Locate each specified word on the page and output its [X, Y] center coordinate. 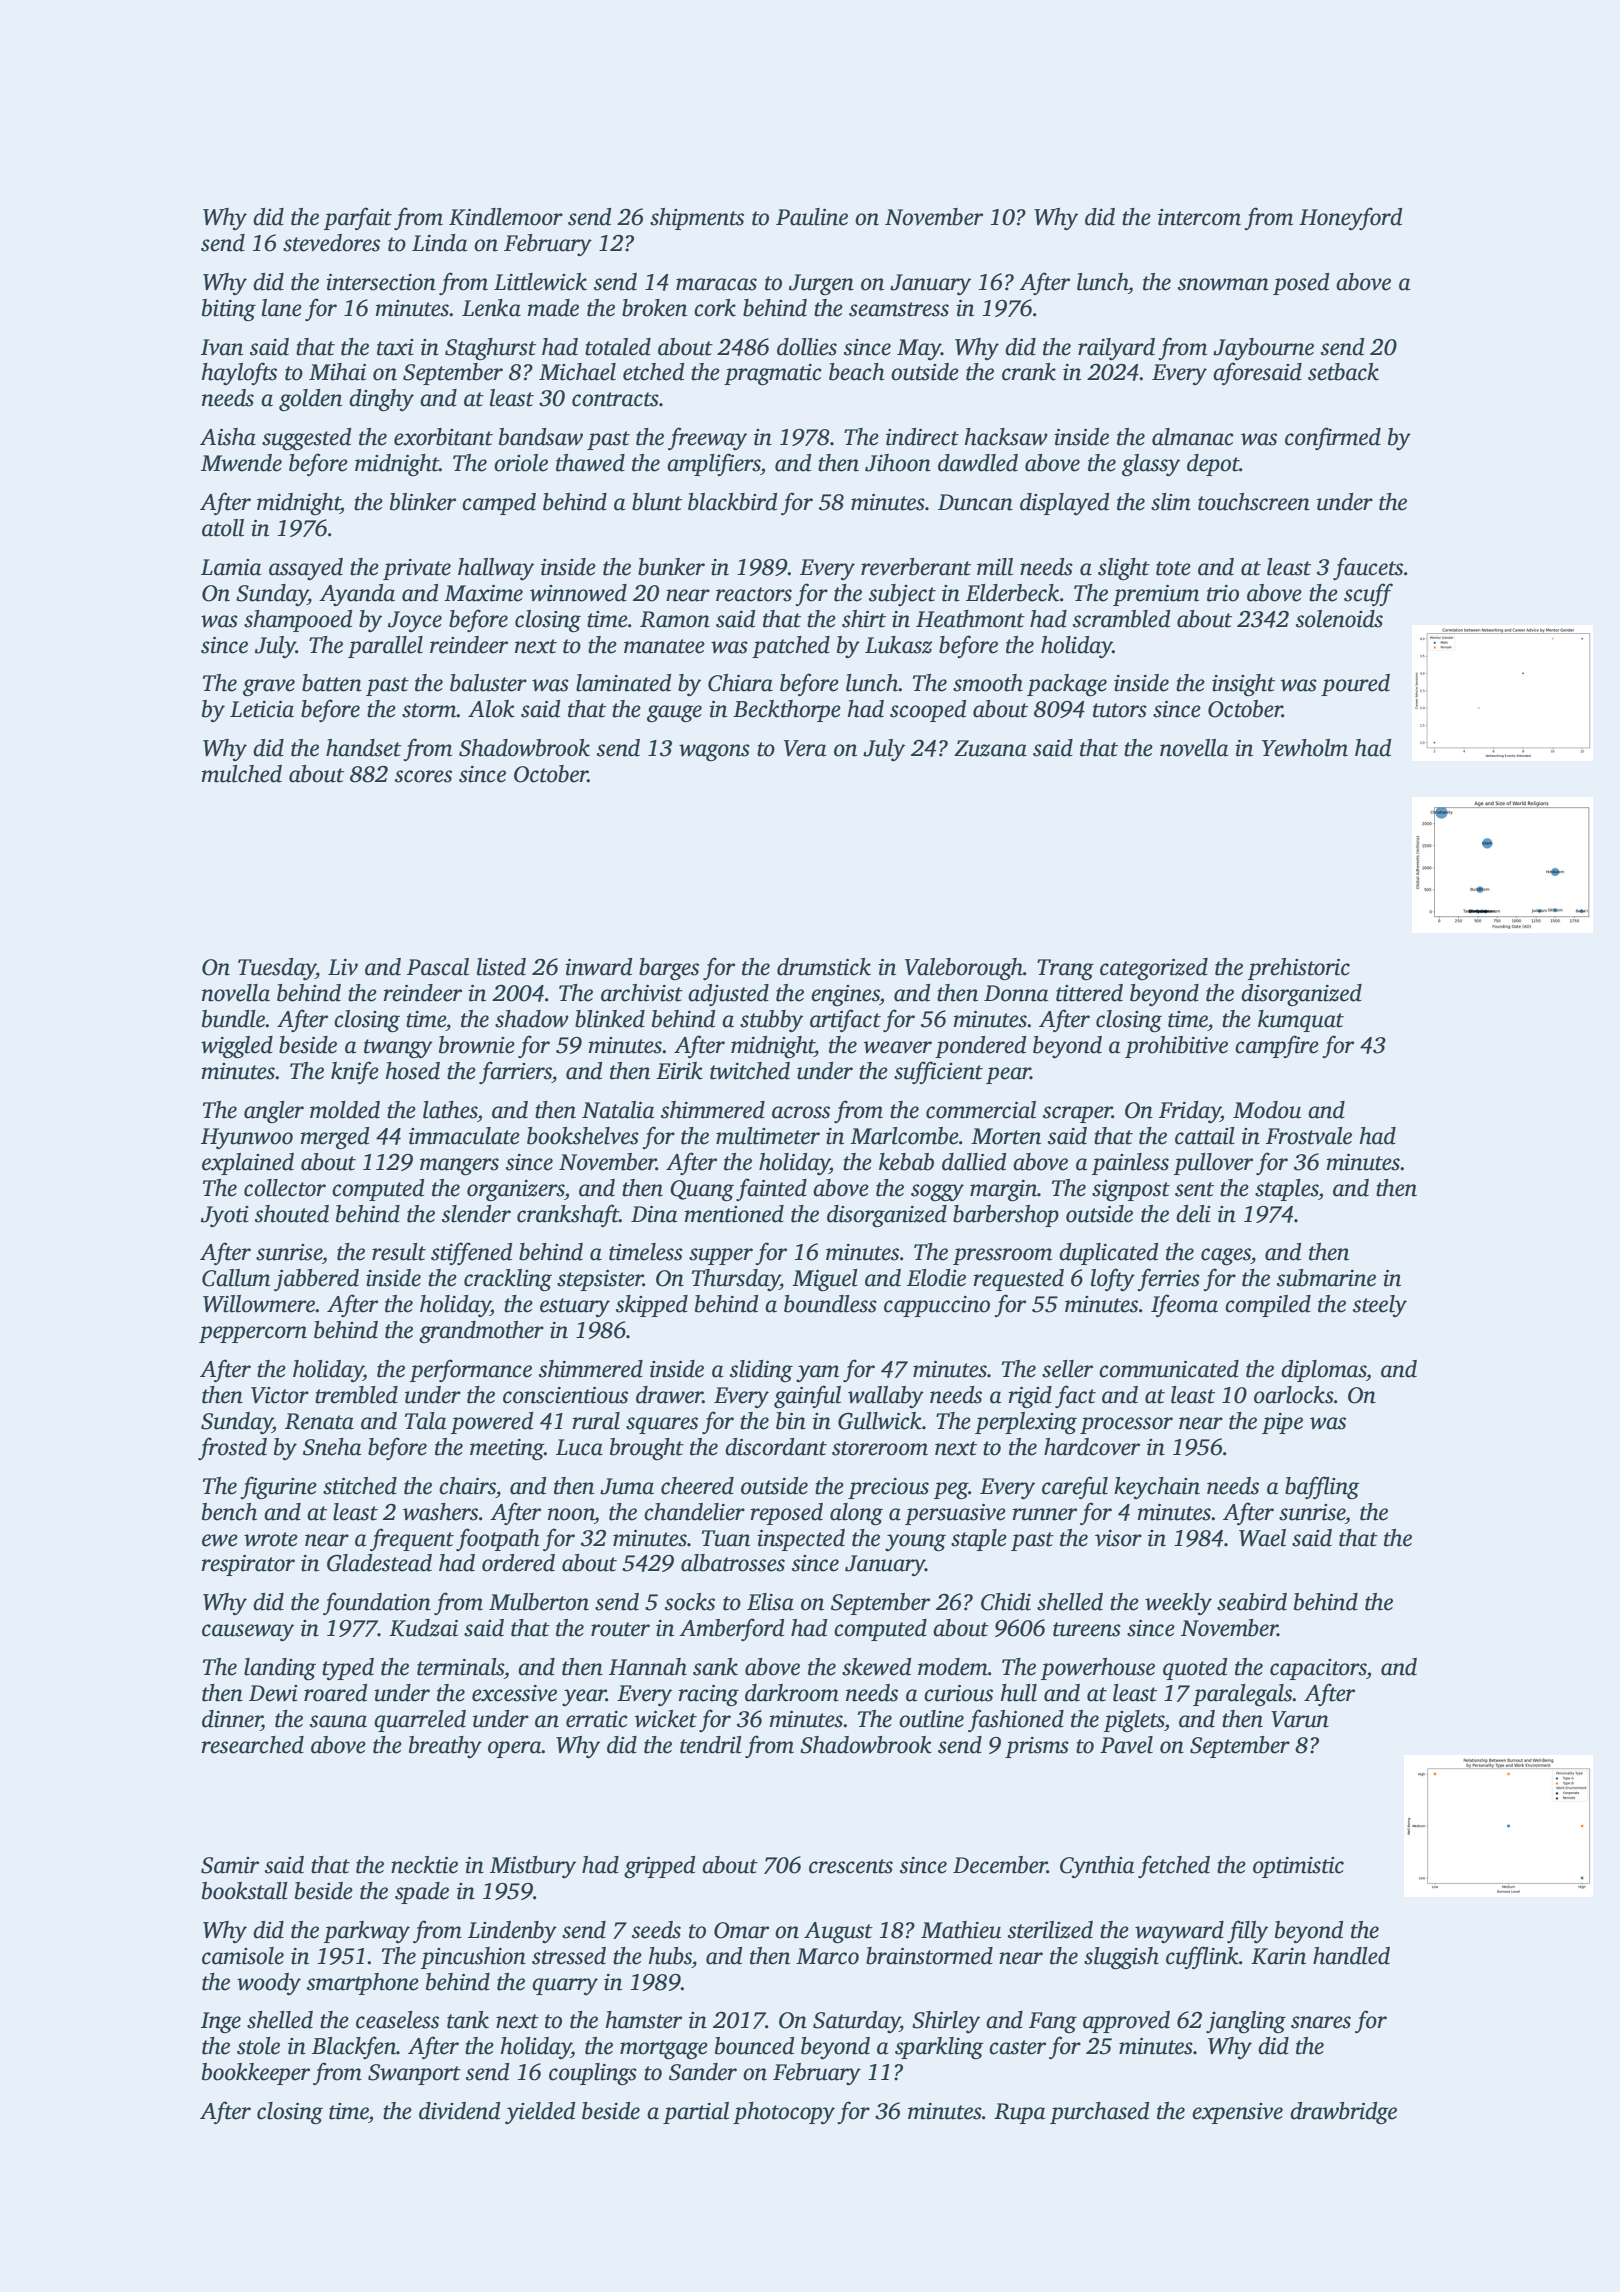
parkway [367, 1932]
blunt [657, 502]
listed [501, 967]
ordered [518, 1563]
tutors [1120, 710]
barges [669, 969]
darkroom [792, 1693]
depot [1213, 465]
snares [1321, 2022]
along [856, 1514]
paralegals [1243, 1695]
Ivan [222, 347]
